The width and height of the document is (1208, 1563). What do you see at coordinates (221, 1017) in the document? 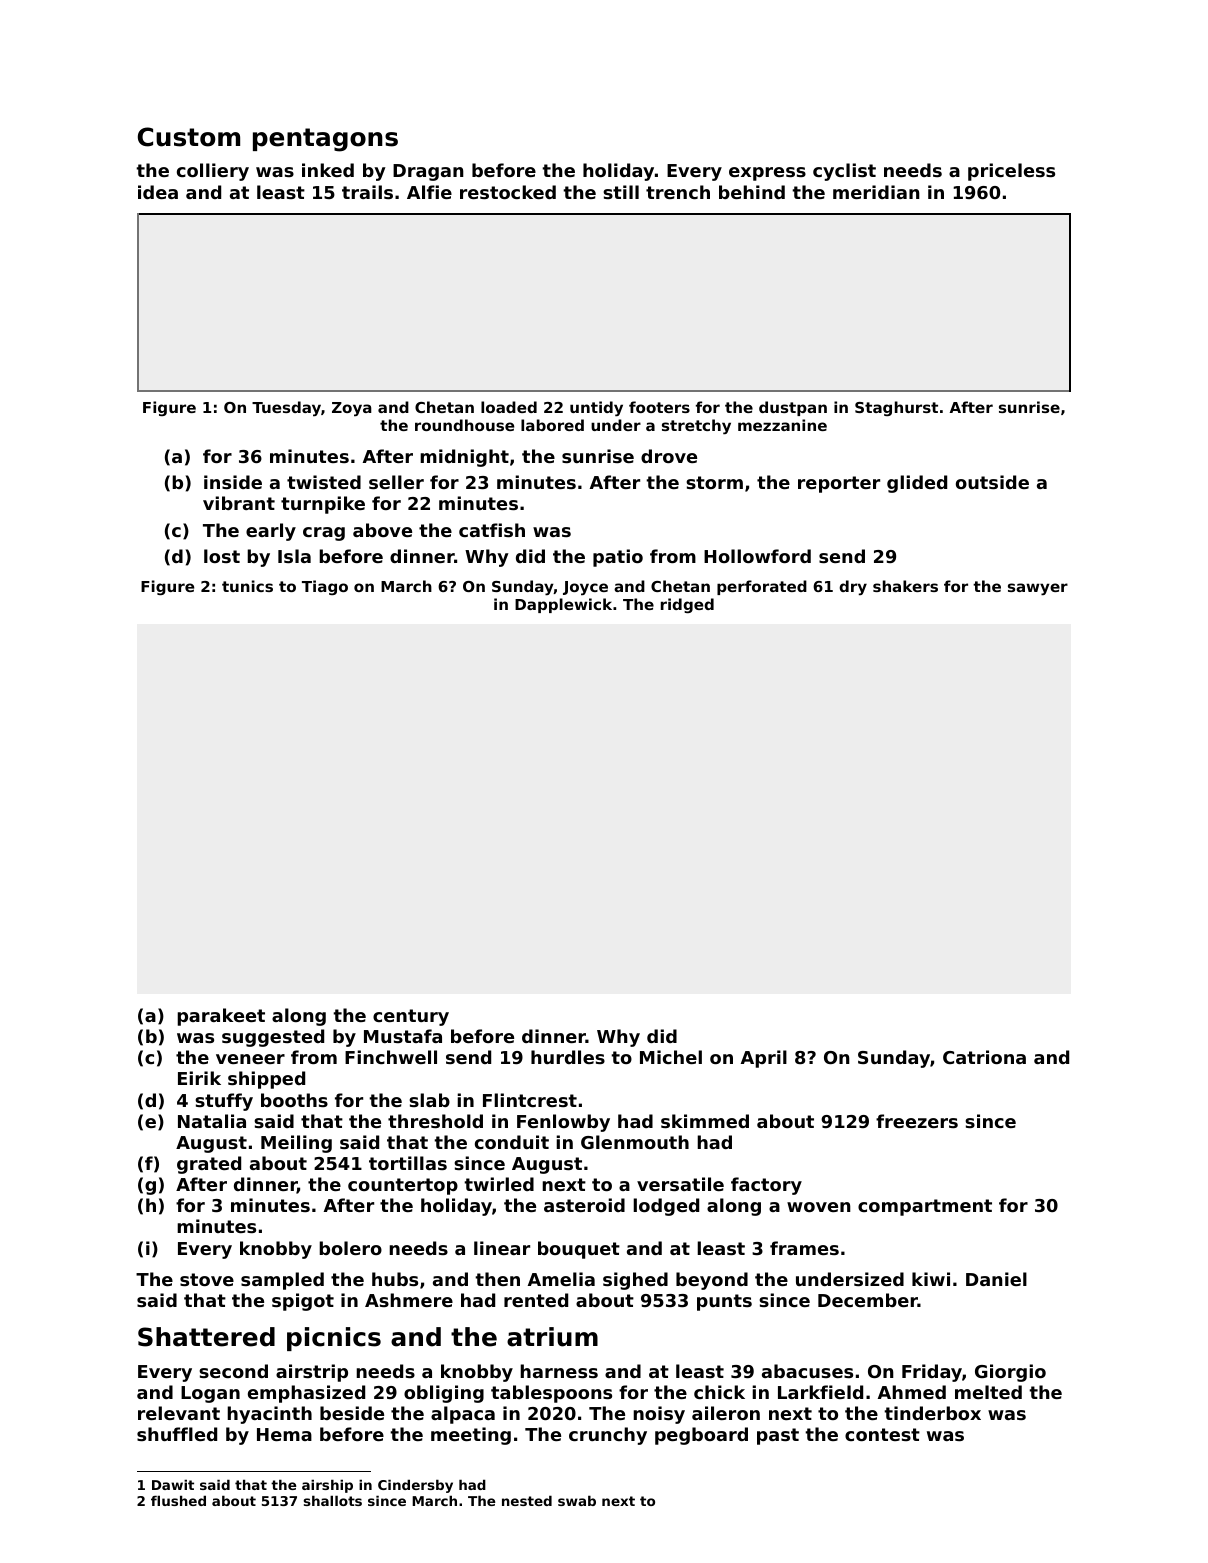
I see `parakeet` at bounding box center [221, 1017].
